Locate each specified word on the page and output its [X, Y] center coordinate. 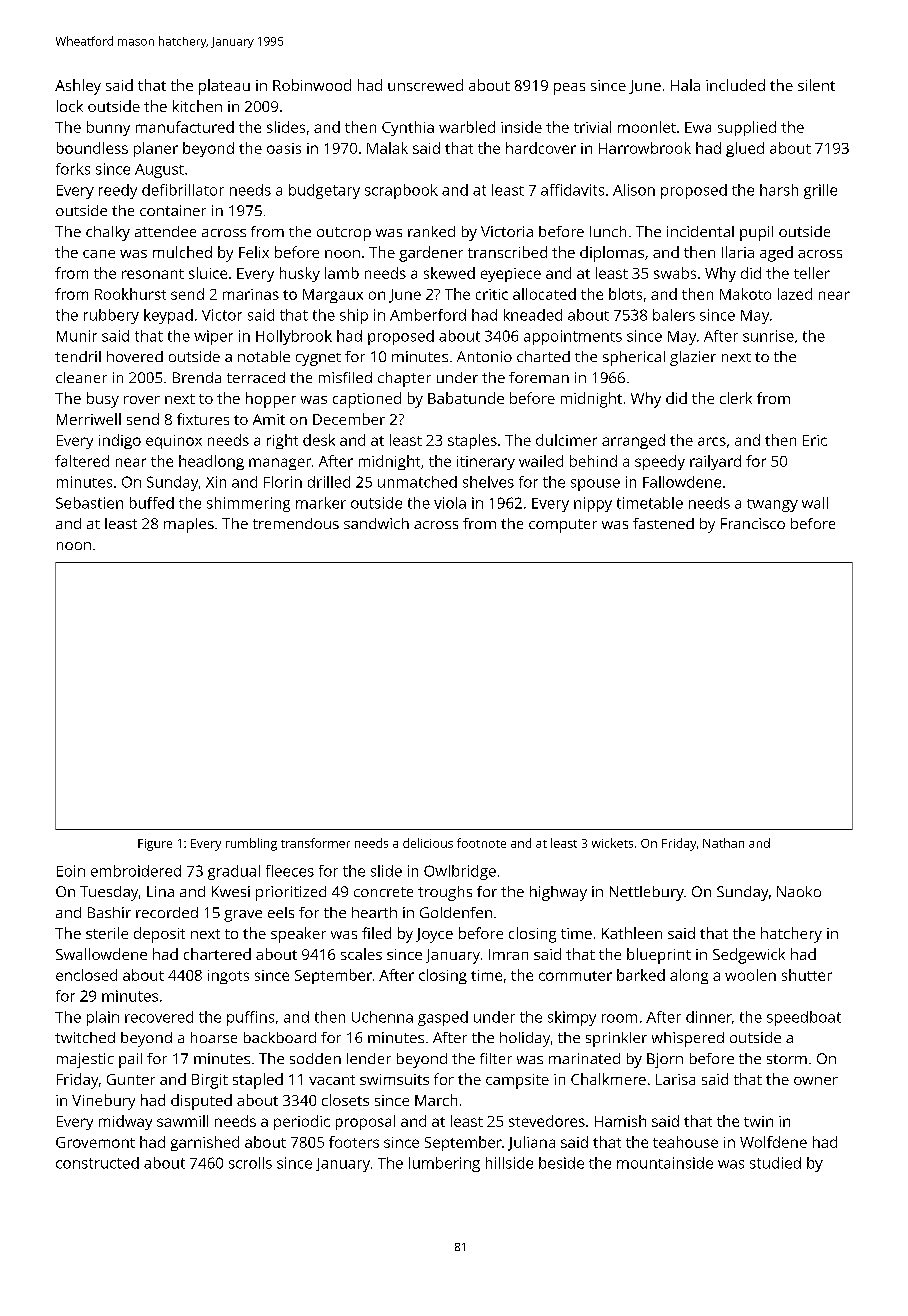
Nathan [723, 843]
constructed [97, 1163]
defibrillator [183, 190]
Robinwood [312, 85]
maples [189, 525]
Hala [685, 85]
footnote [481, 843]
